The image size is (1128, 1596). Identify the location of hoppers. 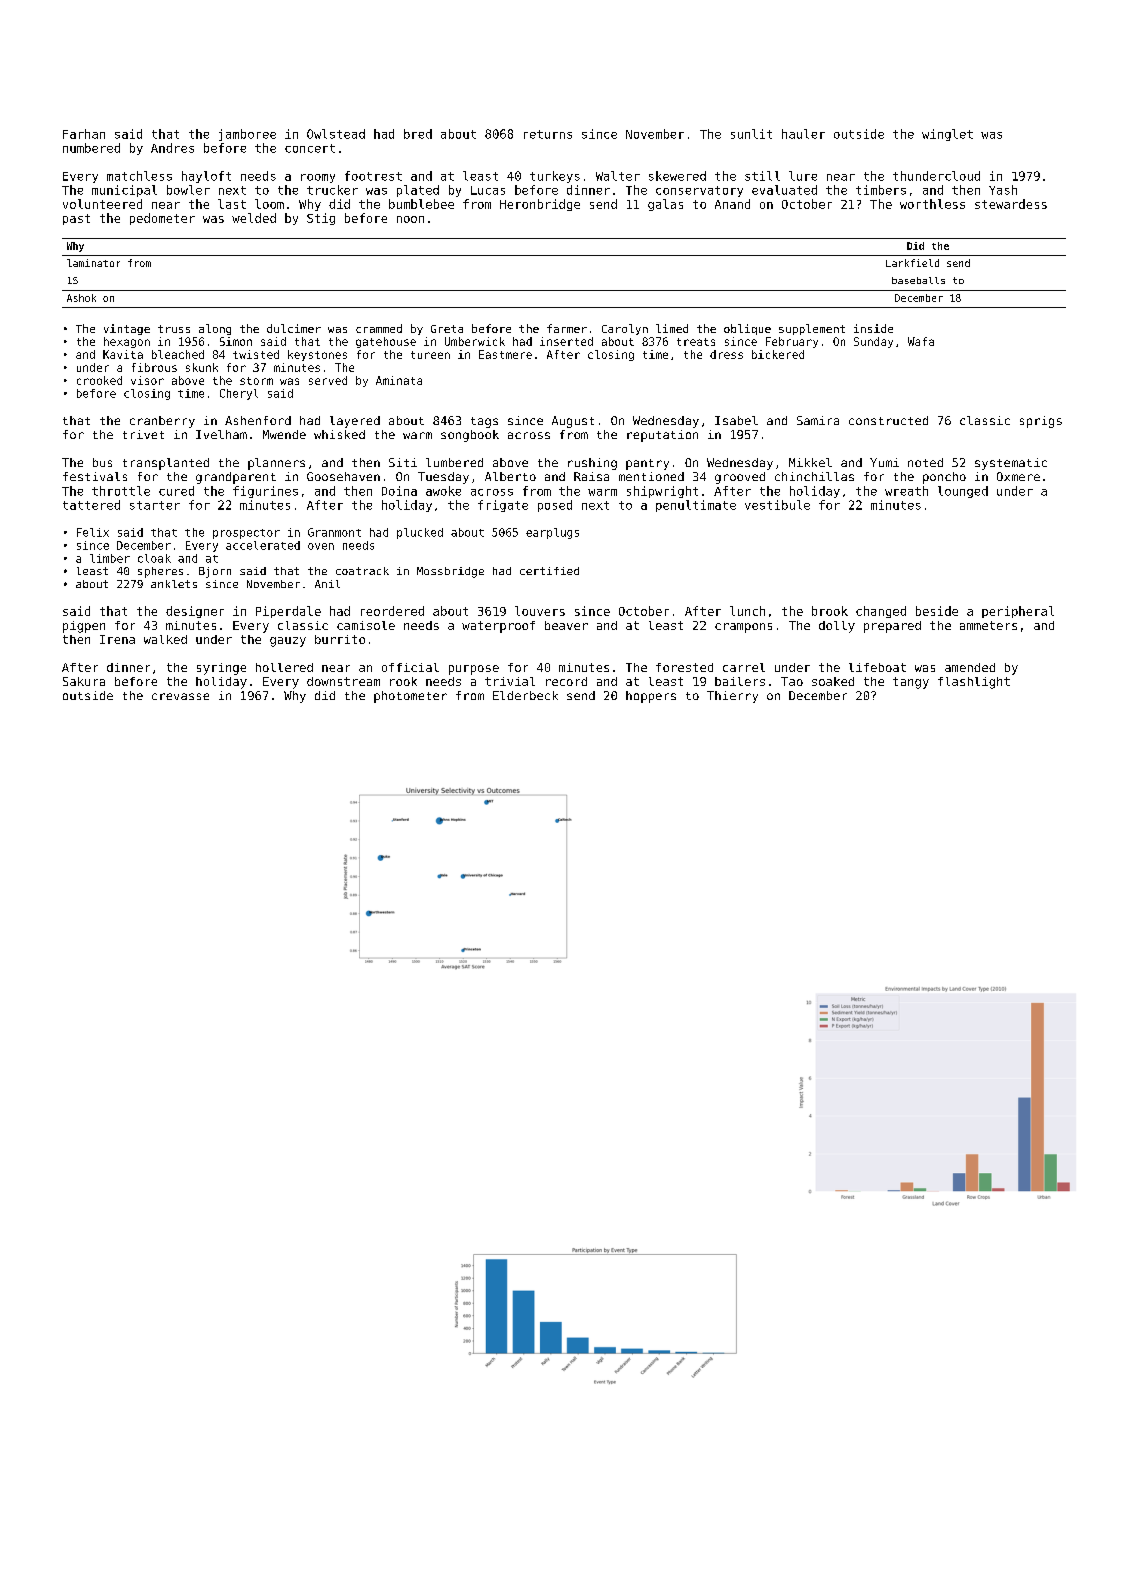
(651, 697).
